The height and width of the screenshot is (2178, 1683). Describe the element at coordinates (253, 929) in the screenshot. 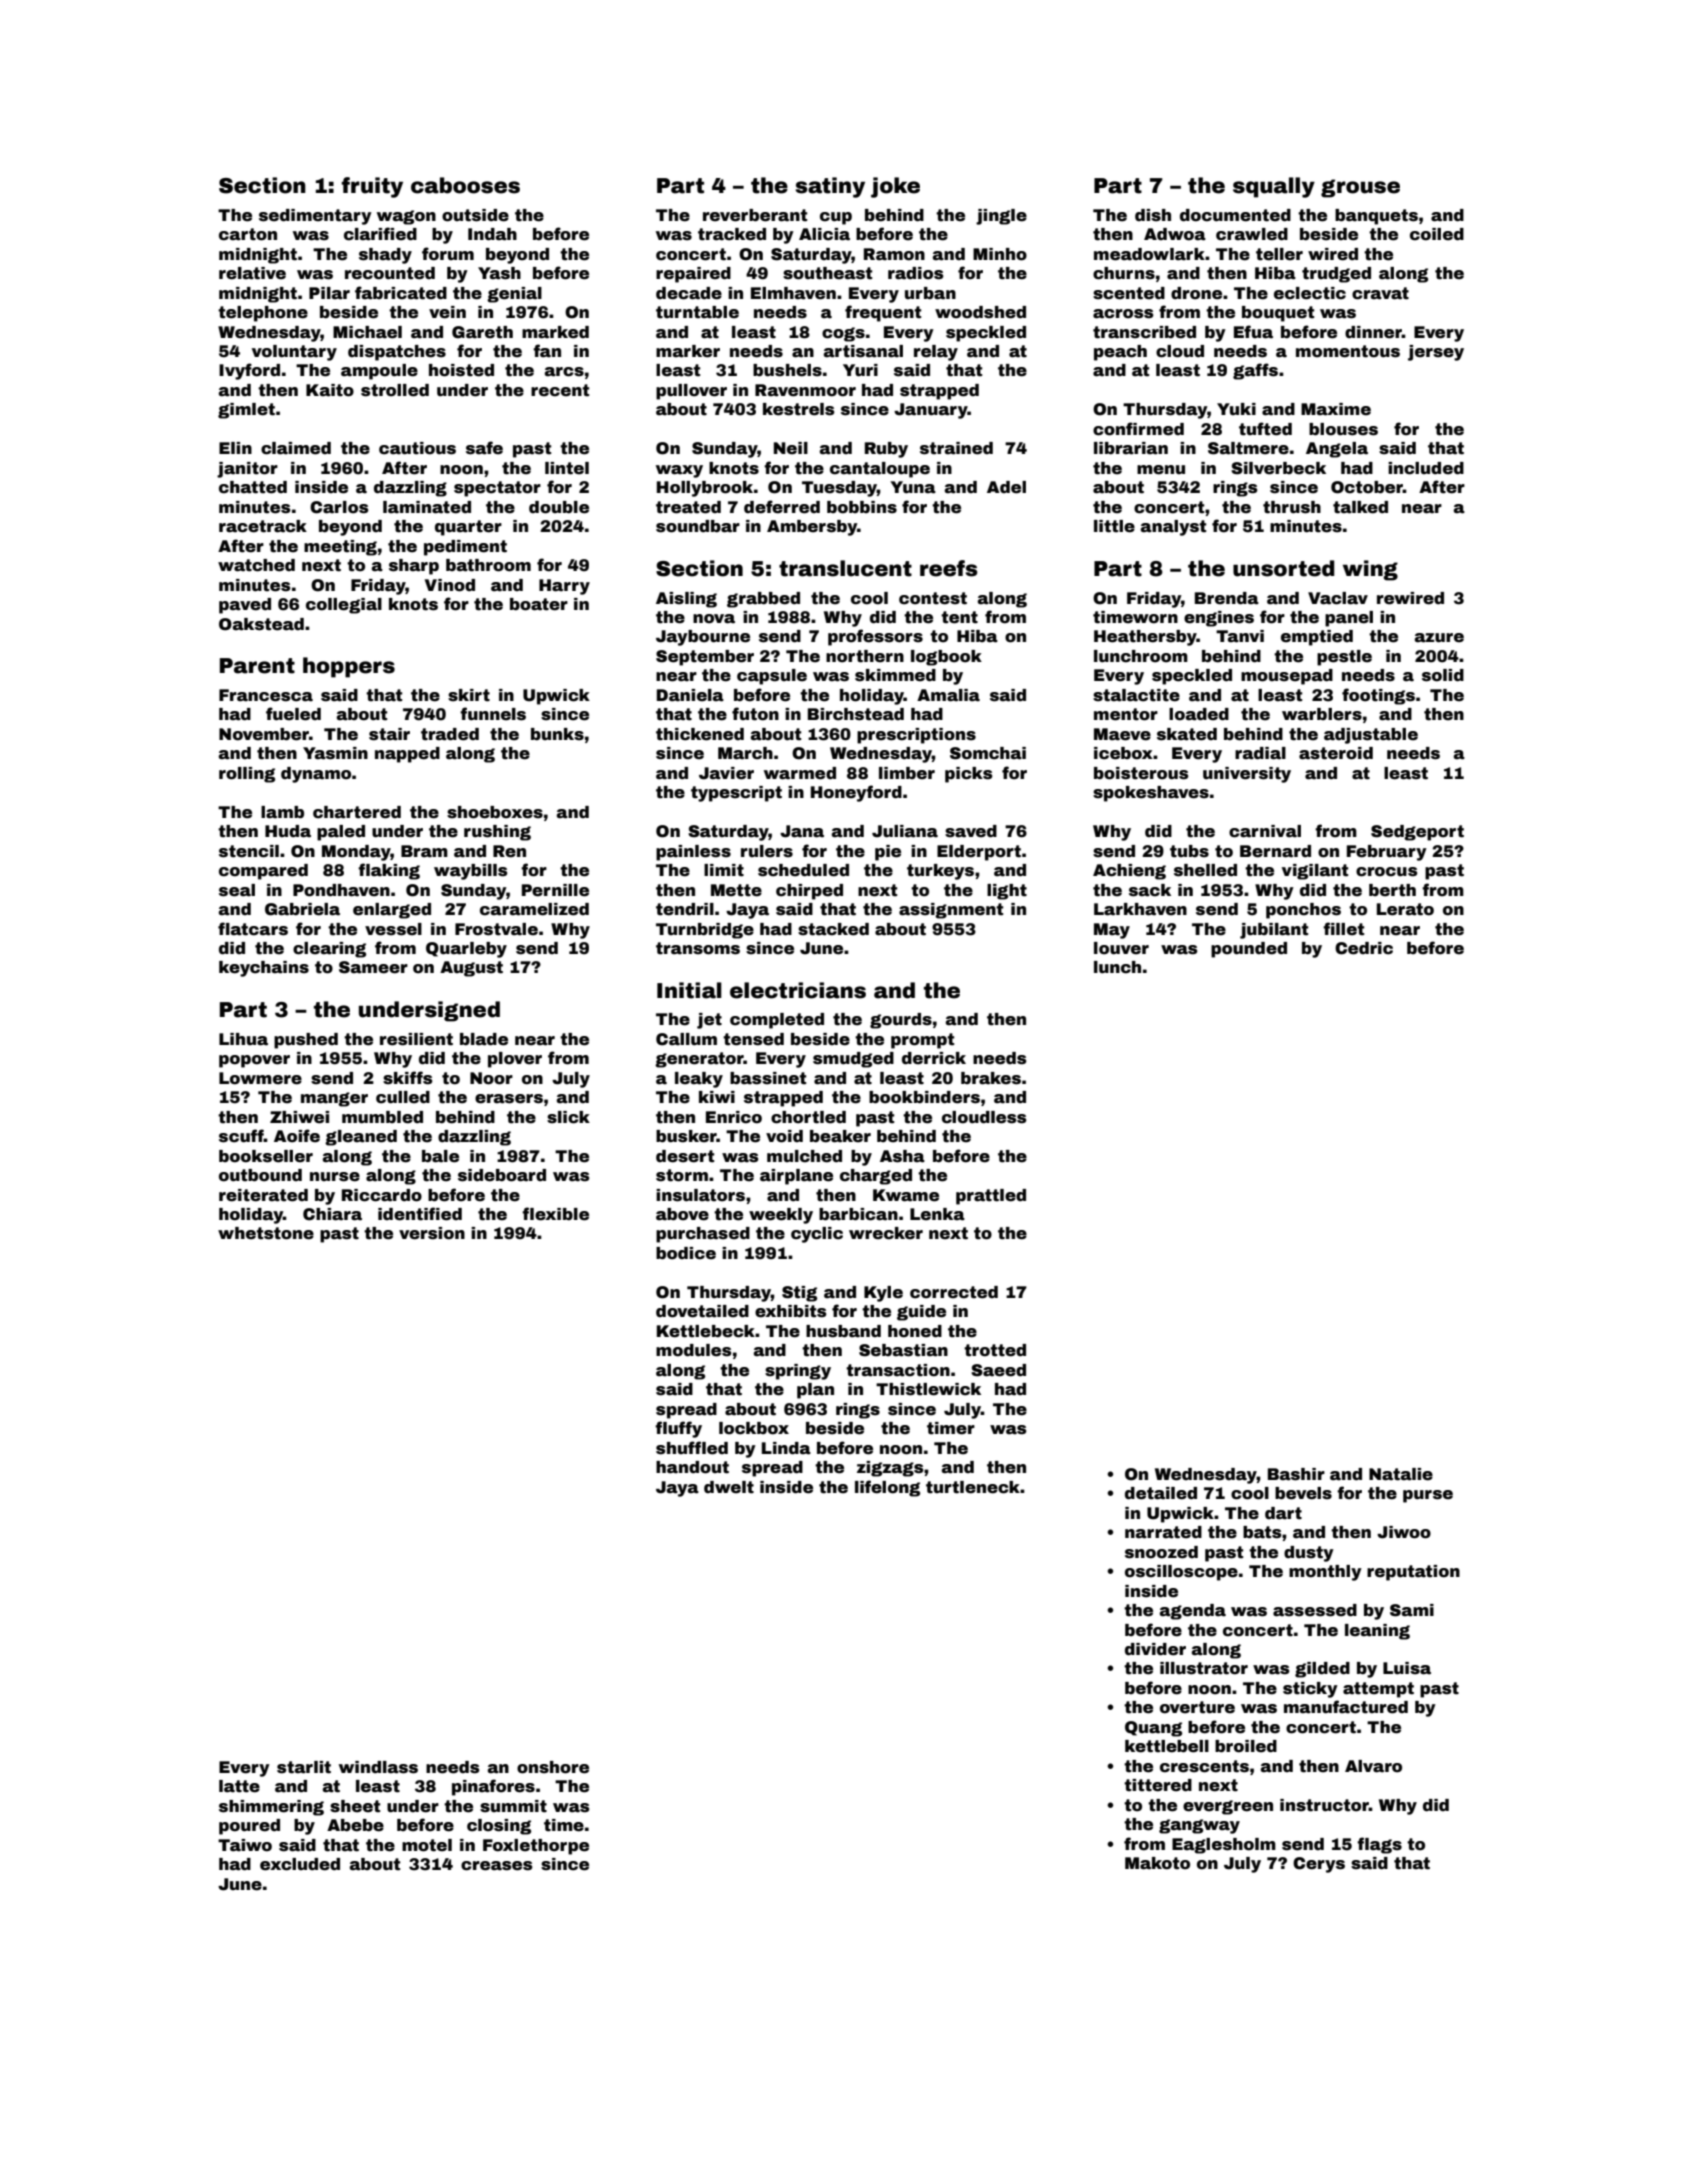

I see `flatcars` at that location.
